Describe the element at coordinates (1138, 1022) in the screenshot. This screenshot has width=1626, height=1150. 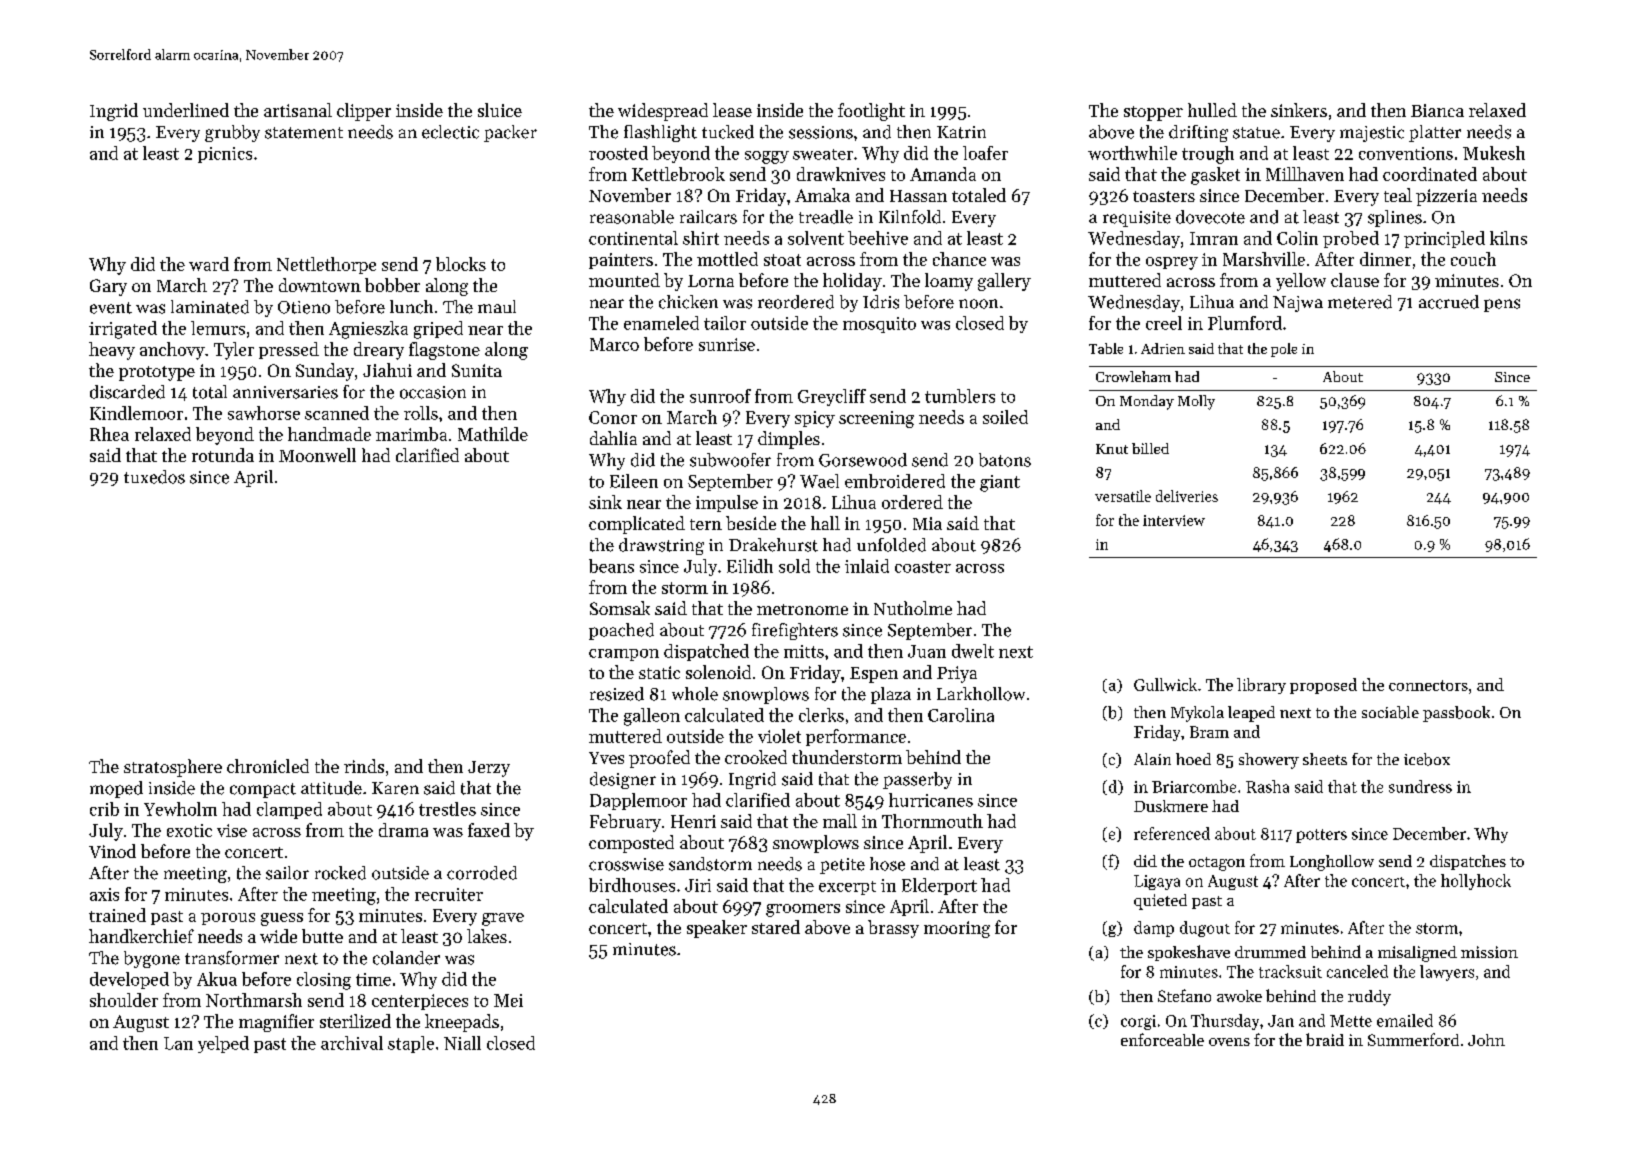
I see `corgi` at that location.
